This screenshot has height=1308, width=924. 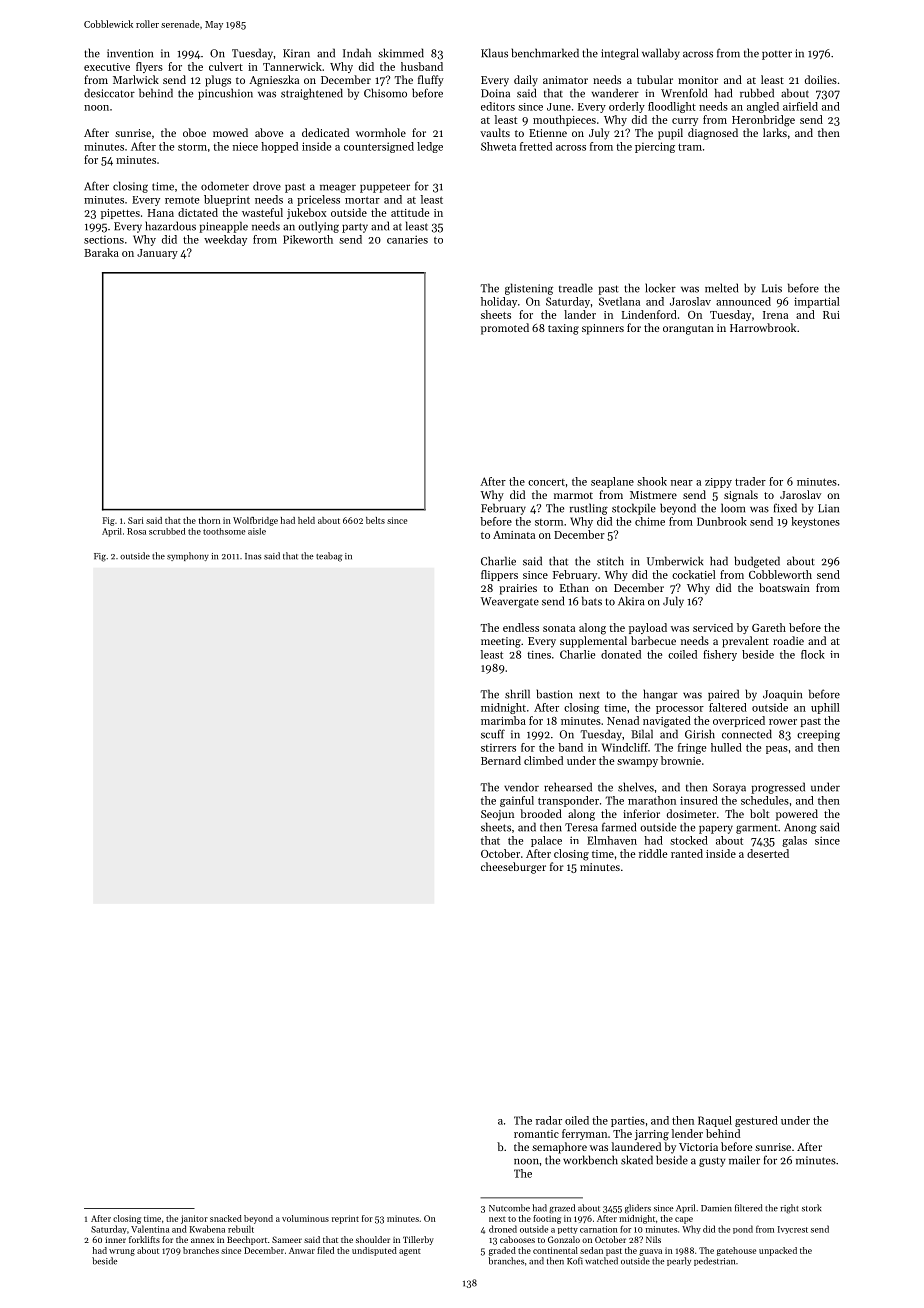 I want to click on undisputed, so click(x=374, y=1251).
